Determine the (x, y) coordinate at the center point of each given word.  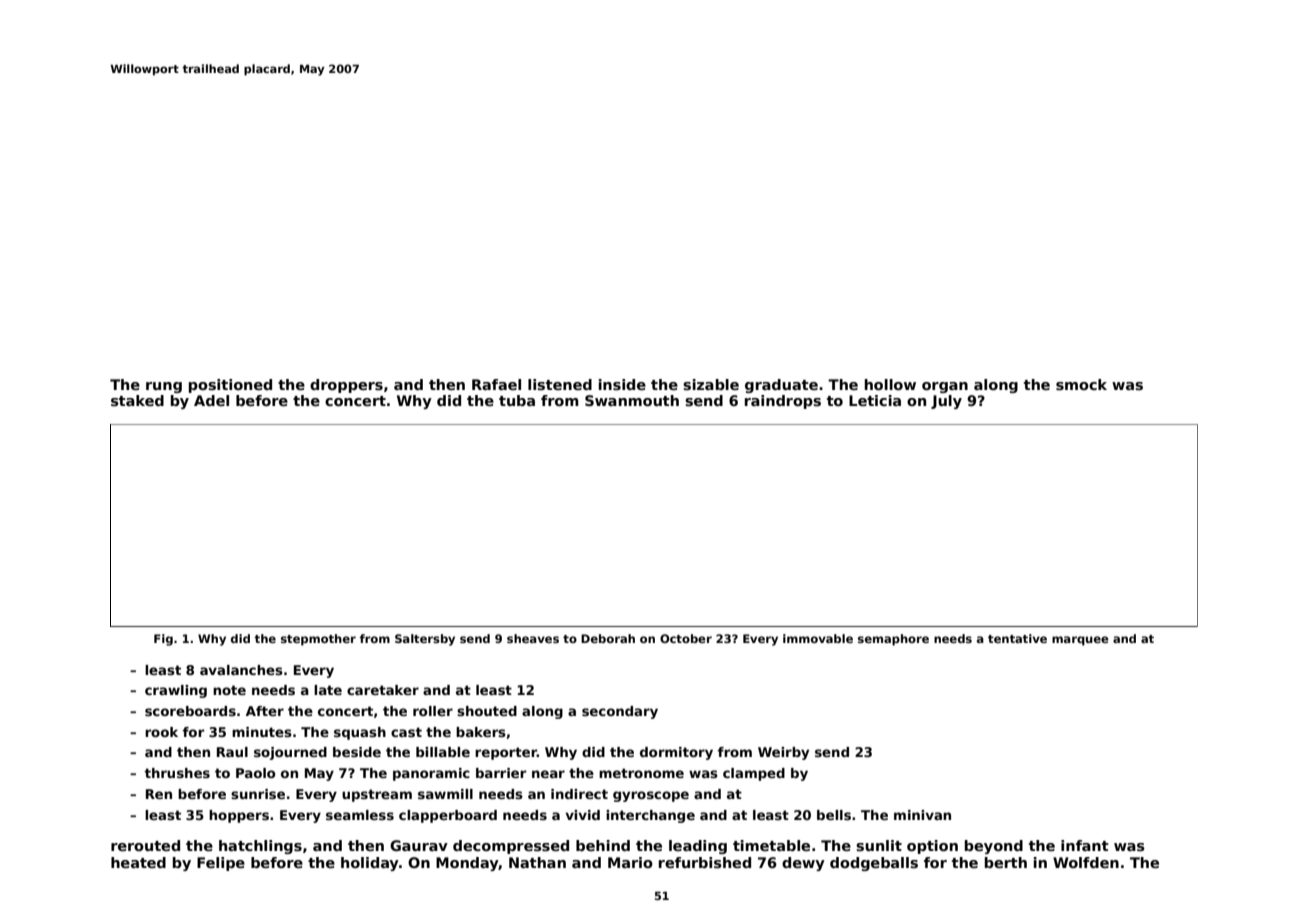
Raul (232, 752)
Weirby (783, 753)
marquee (1080, 641)
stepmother (318, 640)
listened (560, 384)
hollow (890, 384)
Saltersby (425, 640)
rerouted (145, 845)
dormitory (676, 753)
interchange (650, 816)
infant (1085, 845)
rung (164, 387)
